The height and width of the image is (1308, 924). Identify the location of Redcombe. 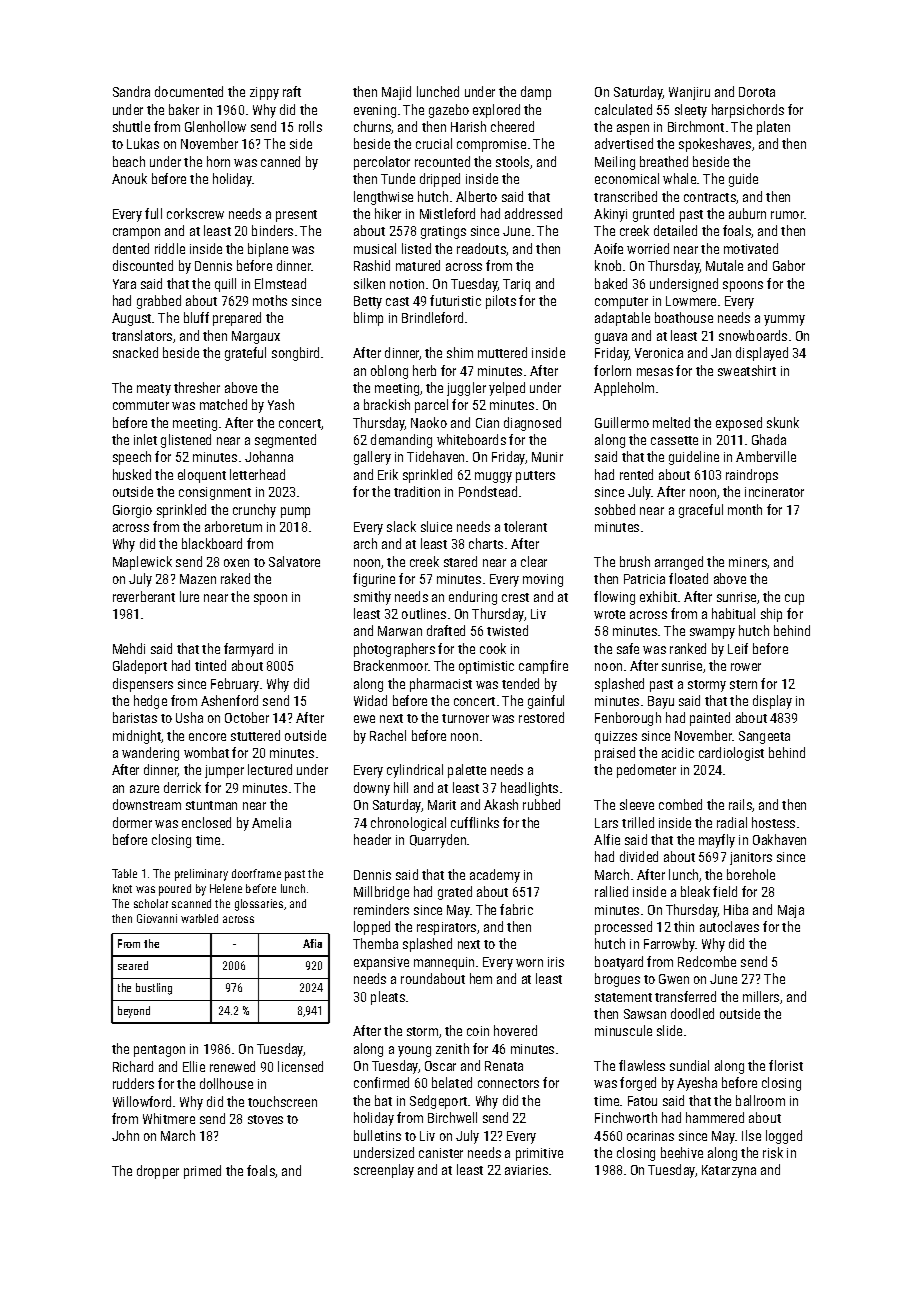
(707, 961).
